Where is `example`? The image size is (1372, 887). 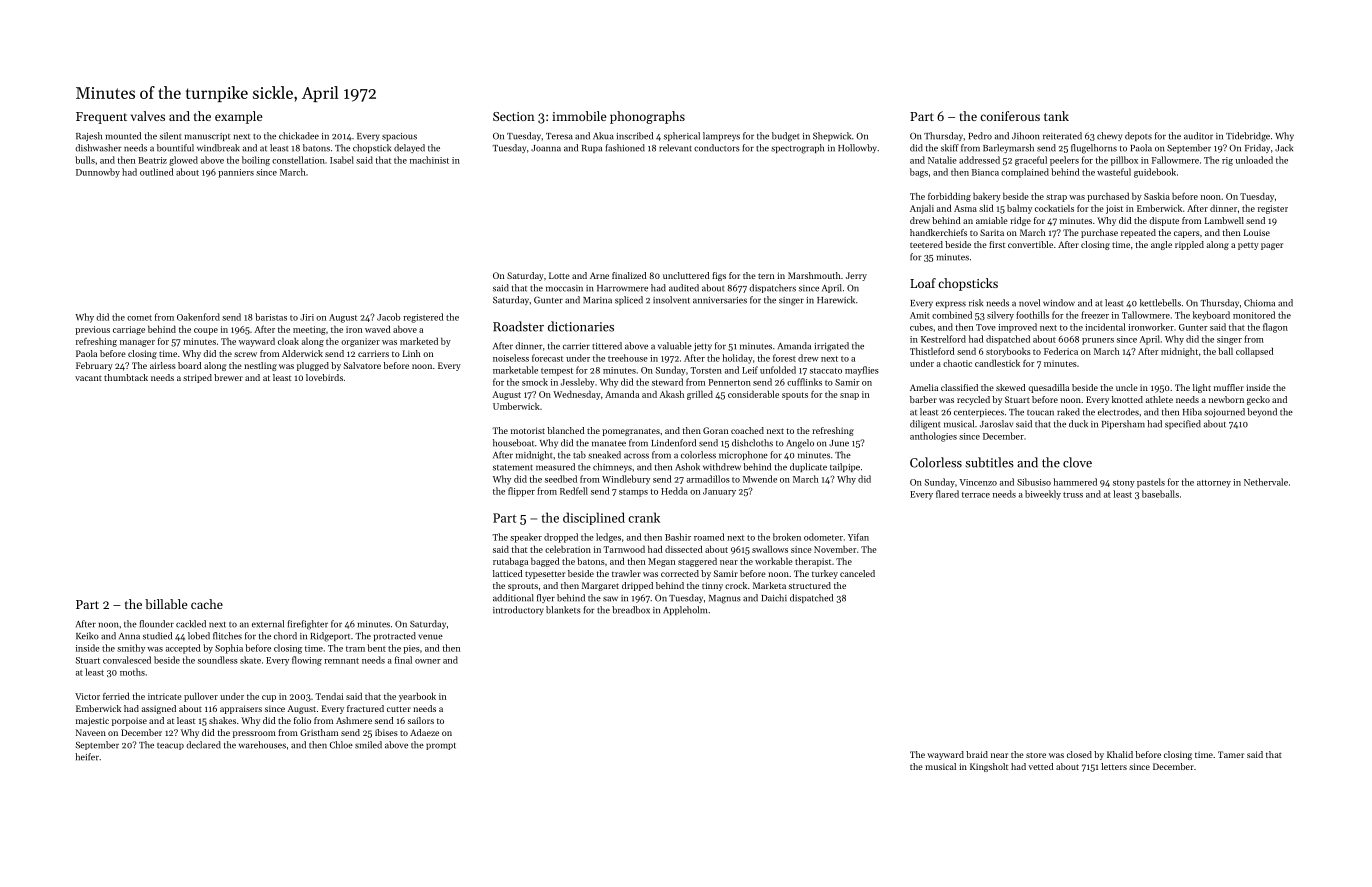
example is located at coordinates (238, 117).
